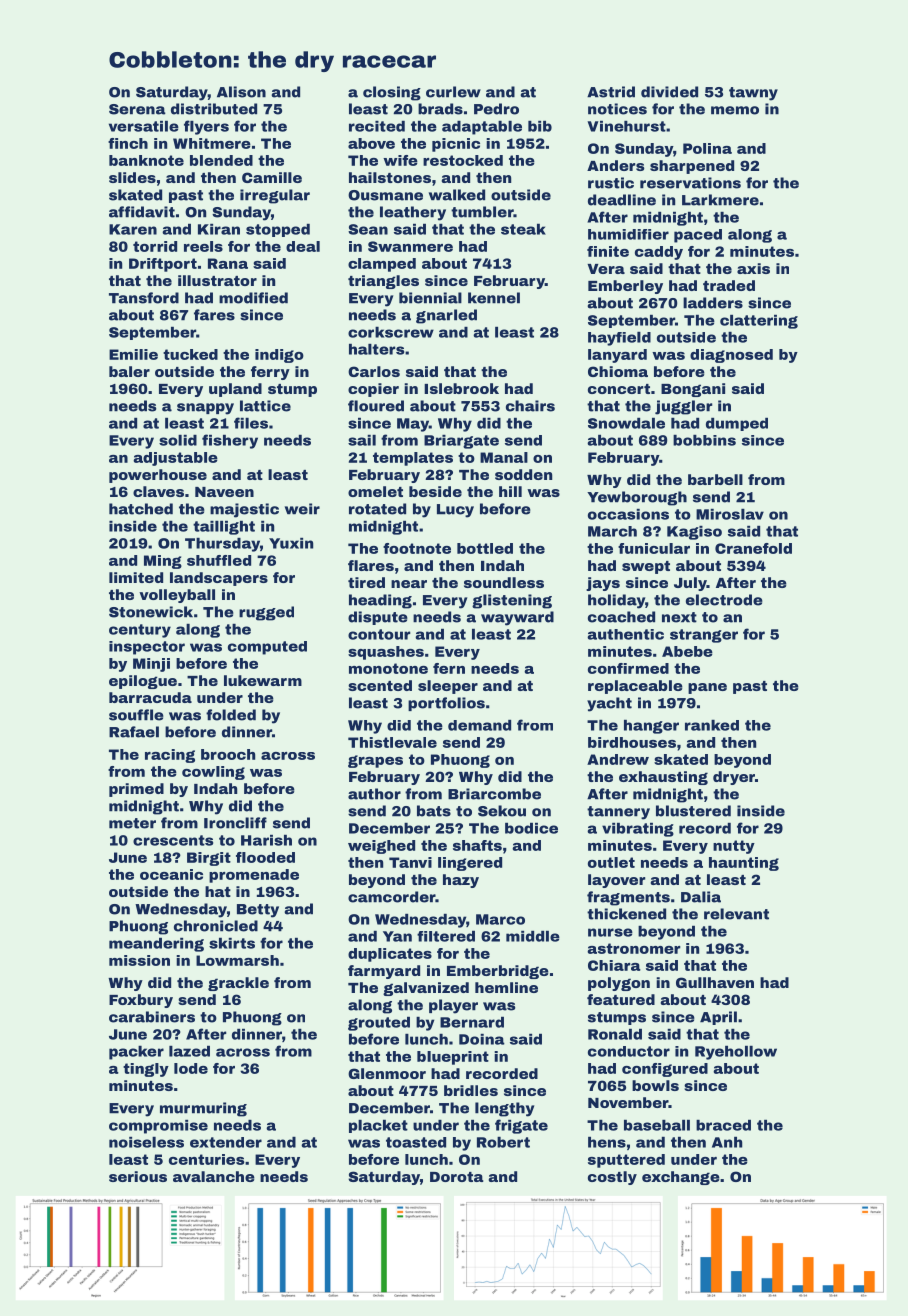  I want to click on Foxbury, so click(141, 1001).
